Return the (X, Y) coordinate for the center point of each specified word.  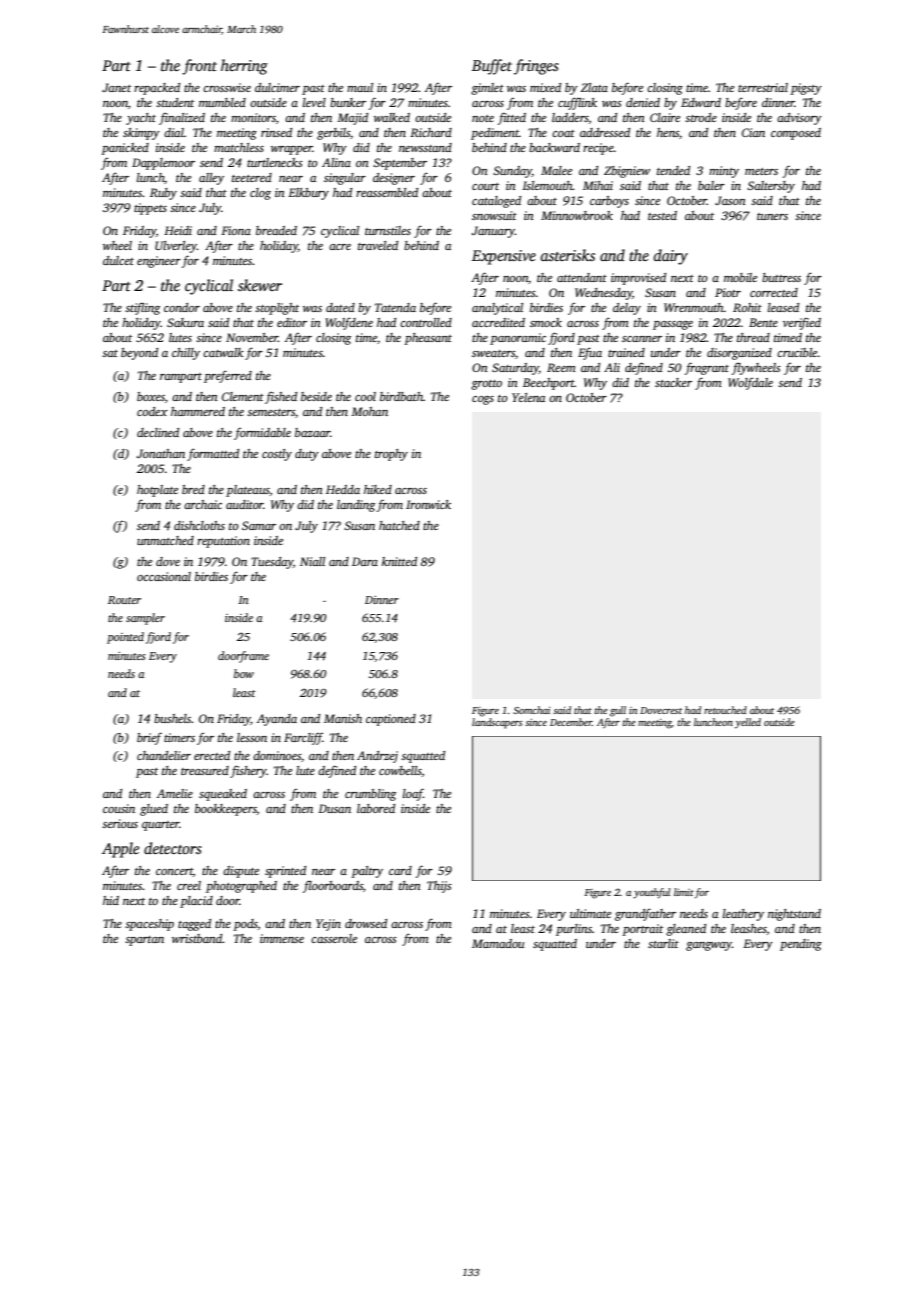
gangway (709, 946)
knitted (399, 561)
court (485, 186)
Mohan (369, 411)
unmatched (165, 540)
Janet (116, 87)
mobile (740, 277)
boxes (151, 396)
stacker (673, 382)
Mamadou (498, 943)
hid (111, 900)
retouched (725, 710)
